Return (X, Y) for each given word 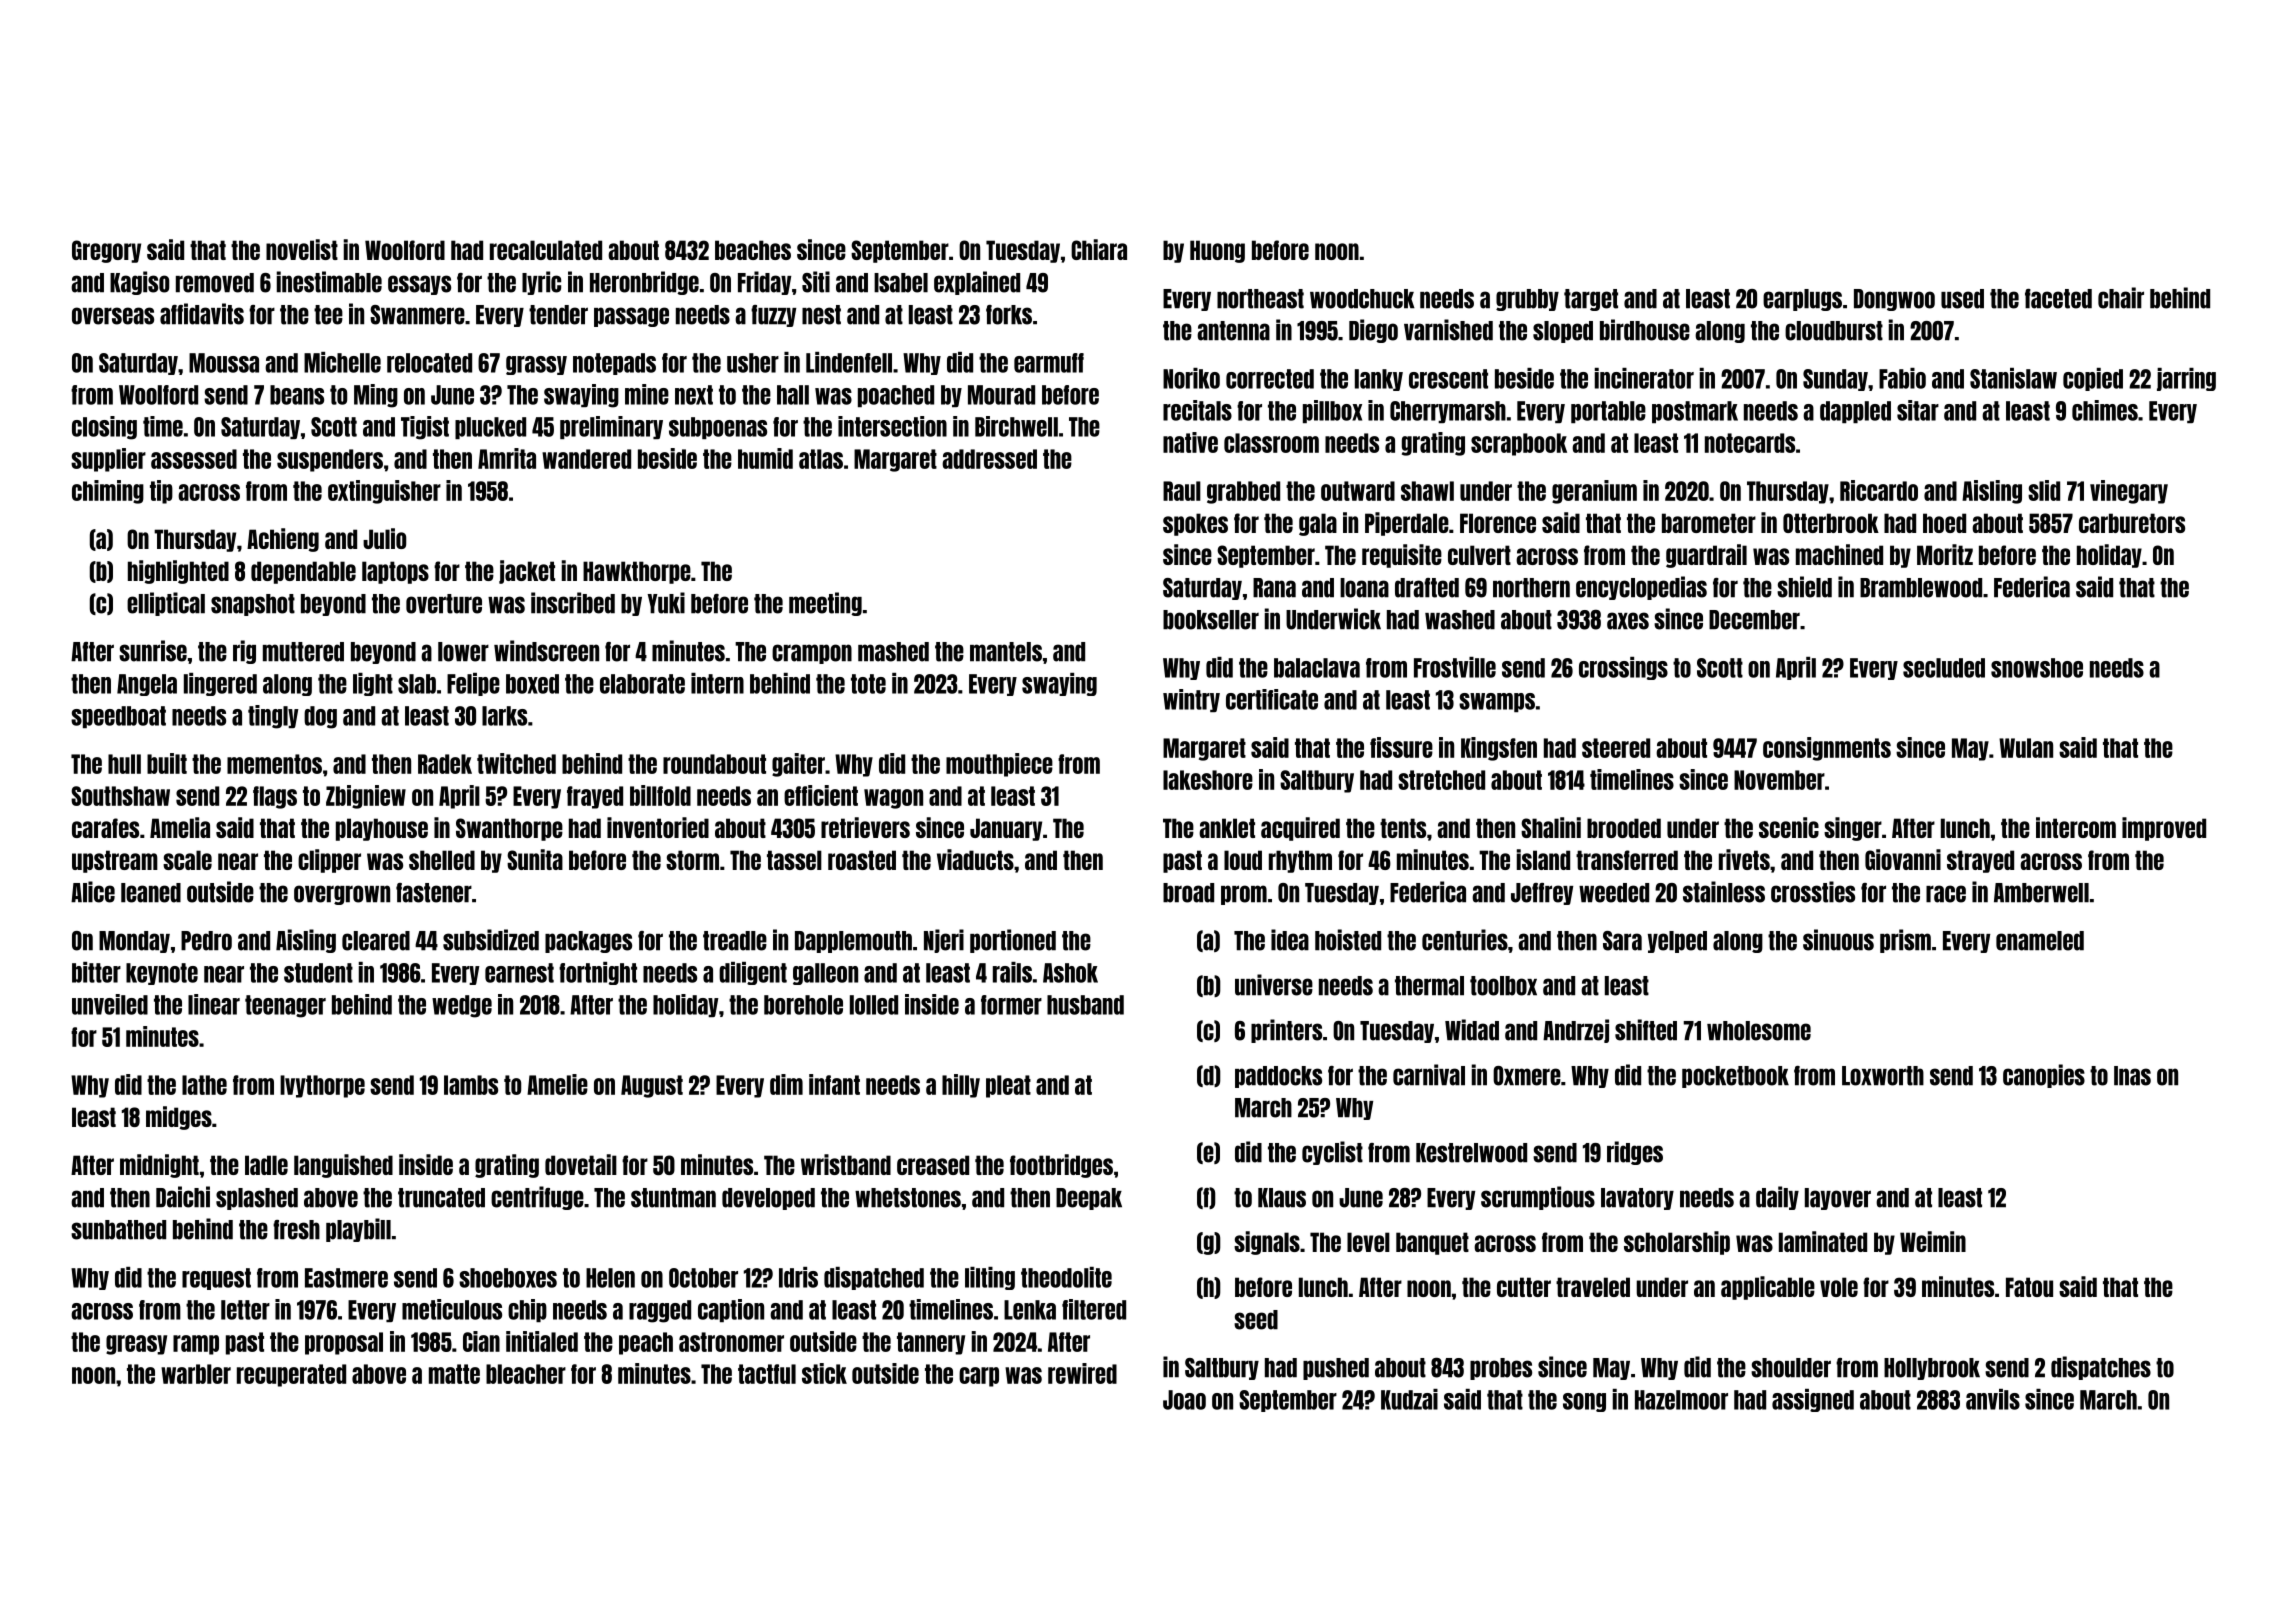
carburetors (2132, 523)
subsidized (491, 940)
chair (2121, 298)
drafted (1427, 588)
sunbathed (118, 1230)
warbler (196, 1374)
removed (215, 283)
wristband (846, 1164)
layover (1838, 1199)
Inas (2132, 1076)
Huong (1217, 251)
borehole (803, 1005)
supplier (108, 460)
